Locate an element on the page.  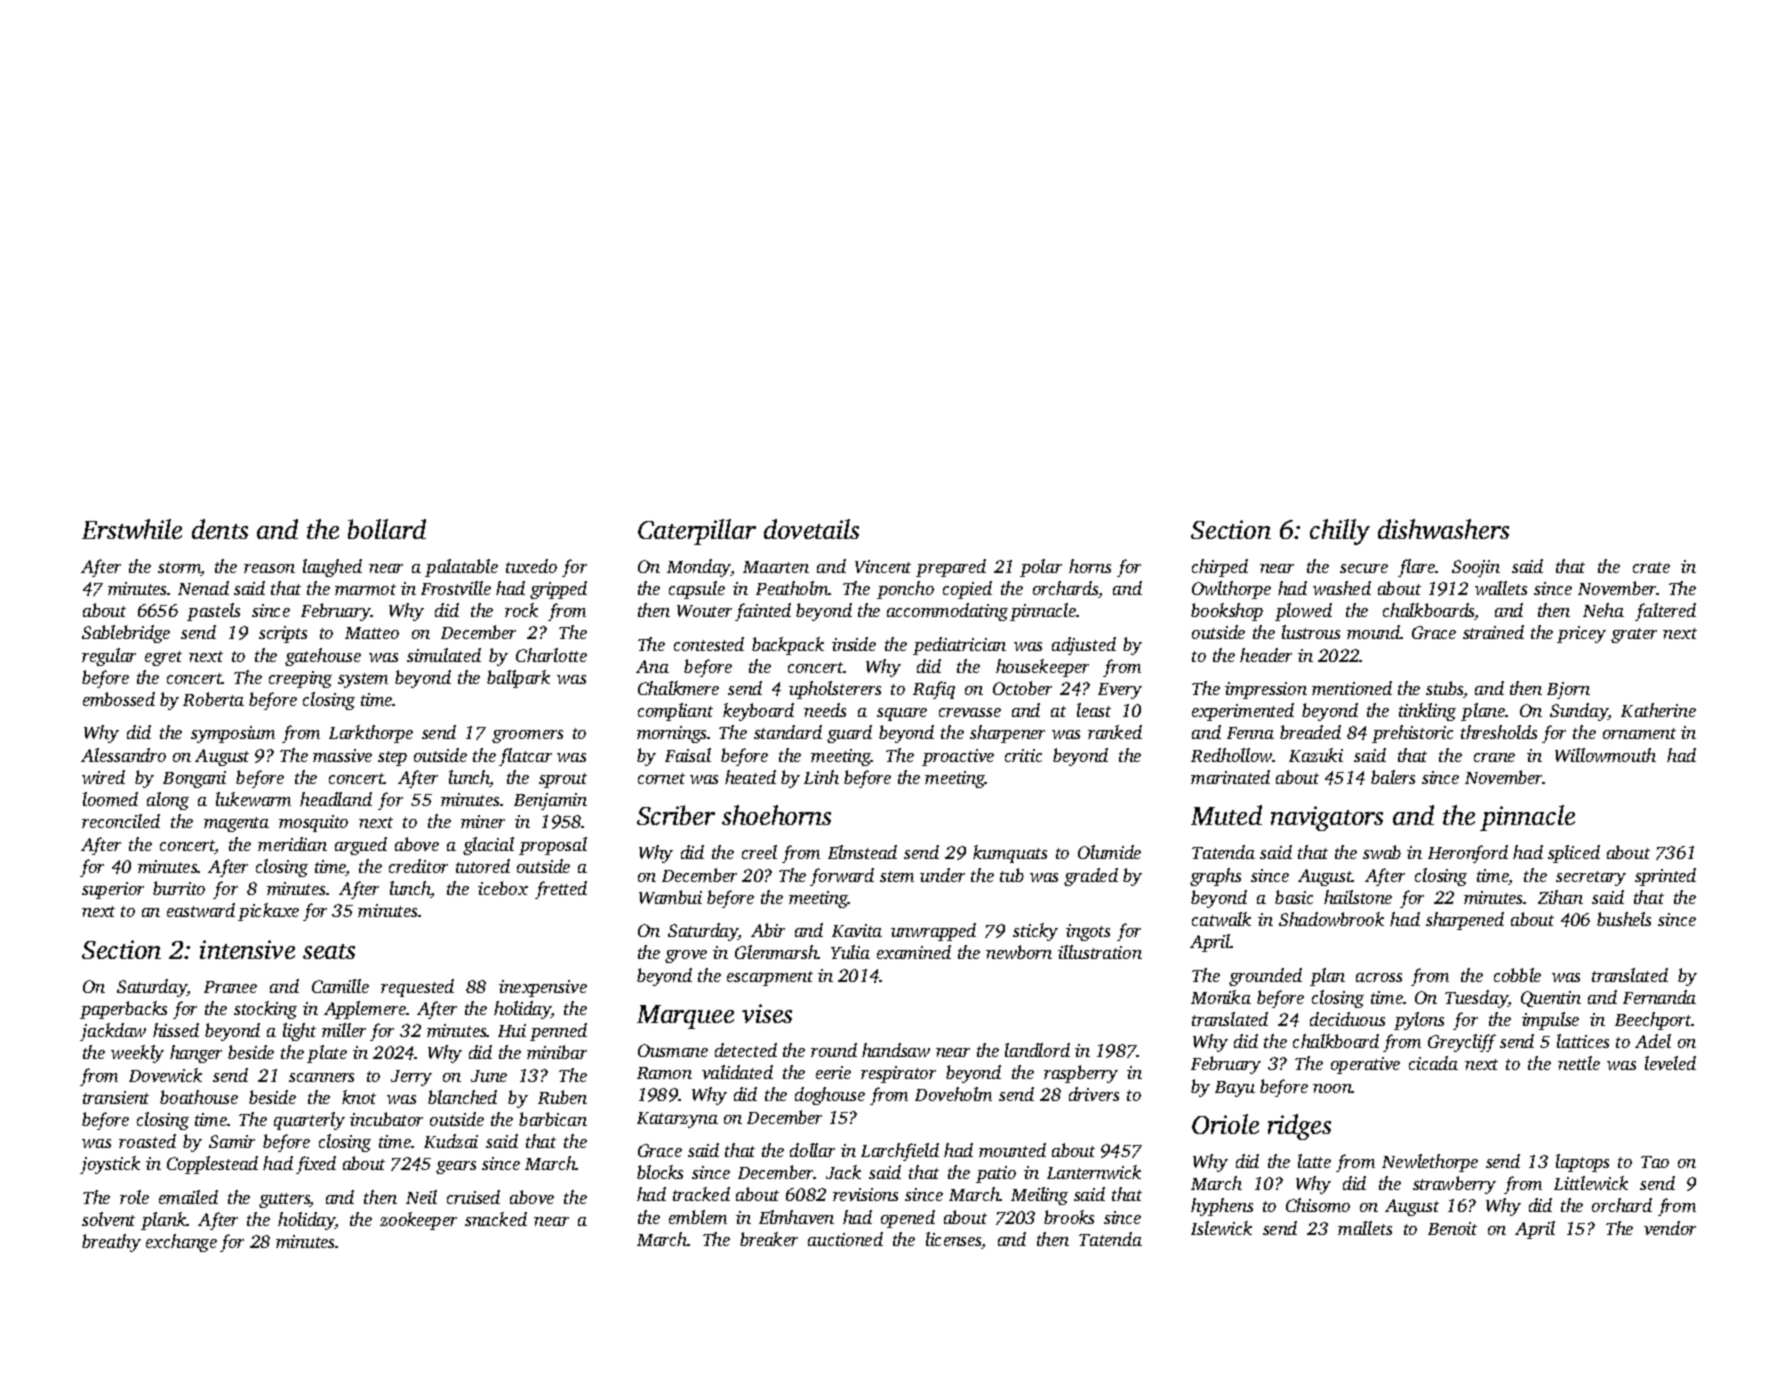
Erstwhile is located at coordinates (132, 529).
